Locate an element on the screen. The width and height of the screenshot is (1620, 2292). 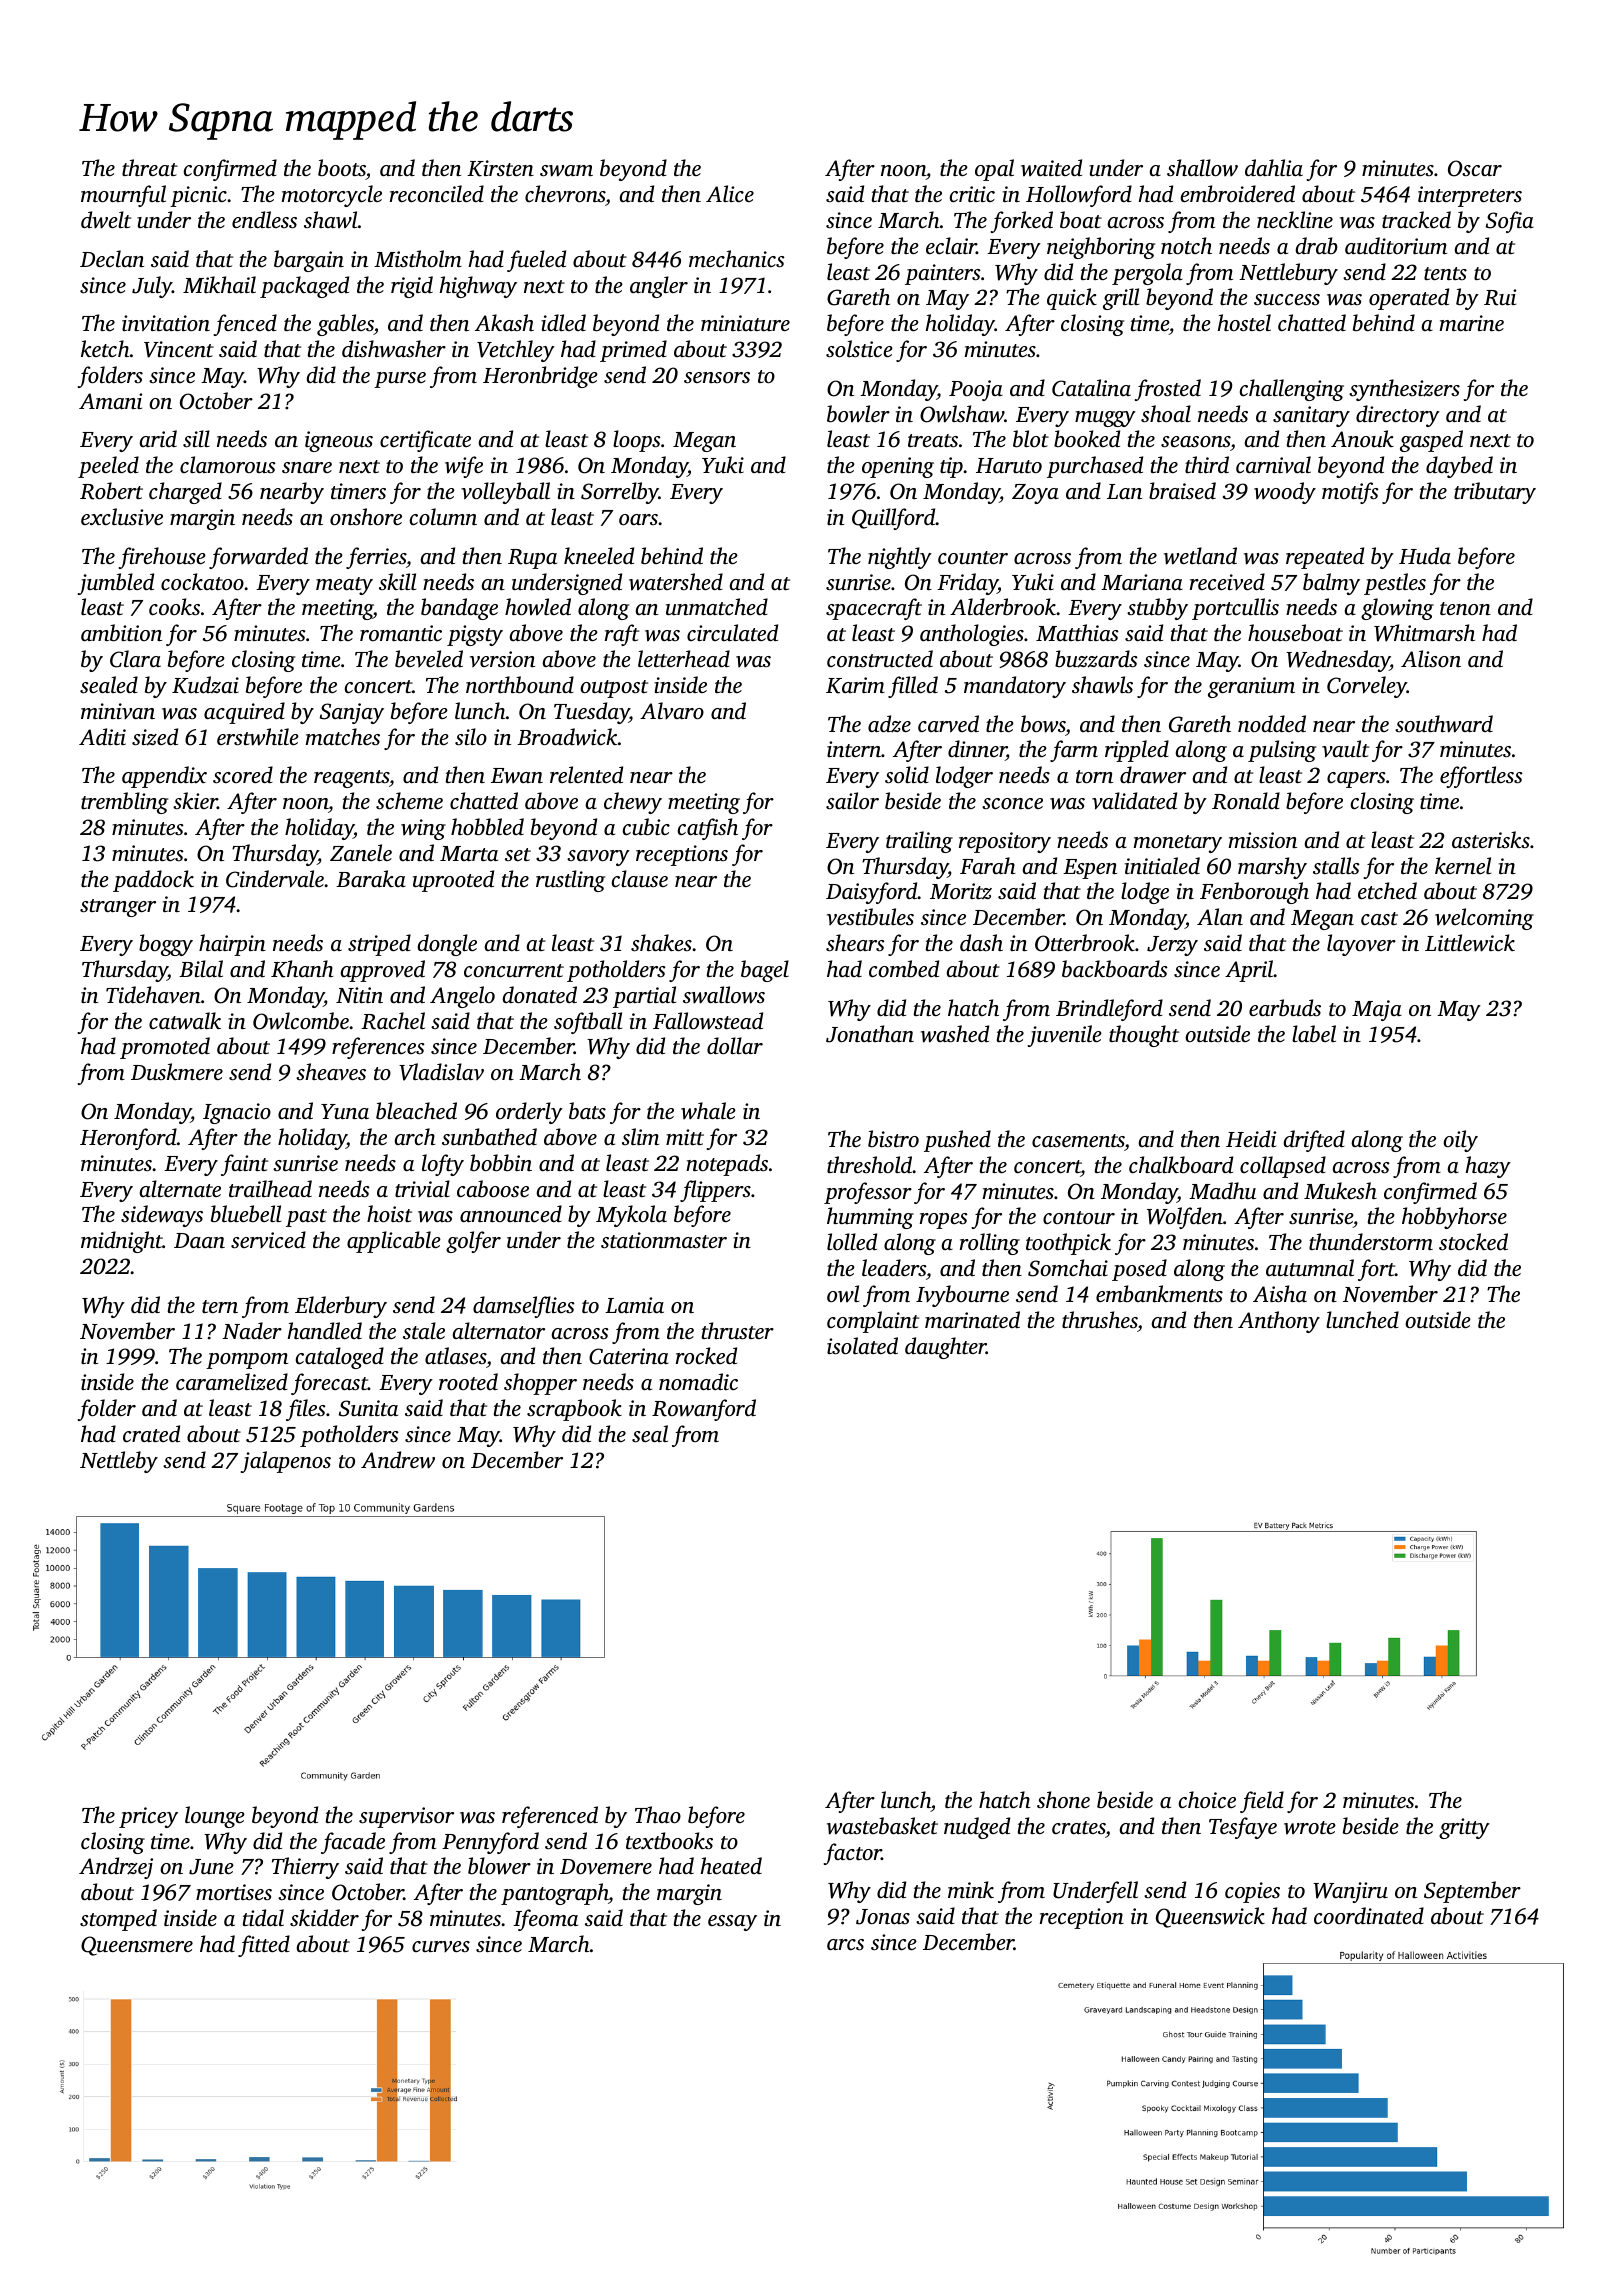
pulsing is located at coordinates (1282, 751).
